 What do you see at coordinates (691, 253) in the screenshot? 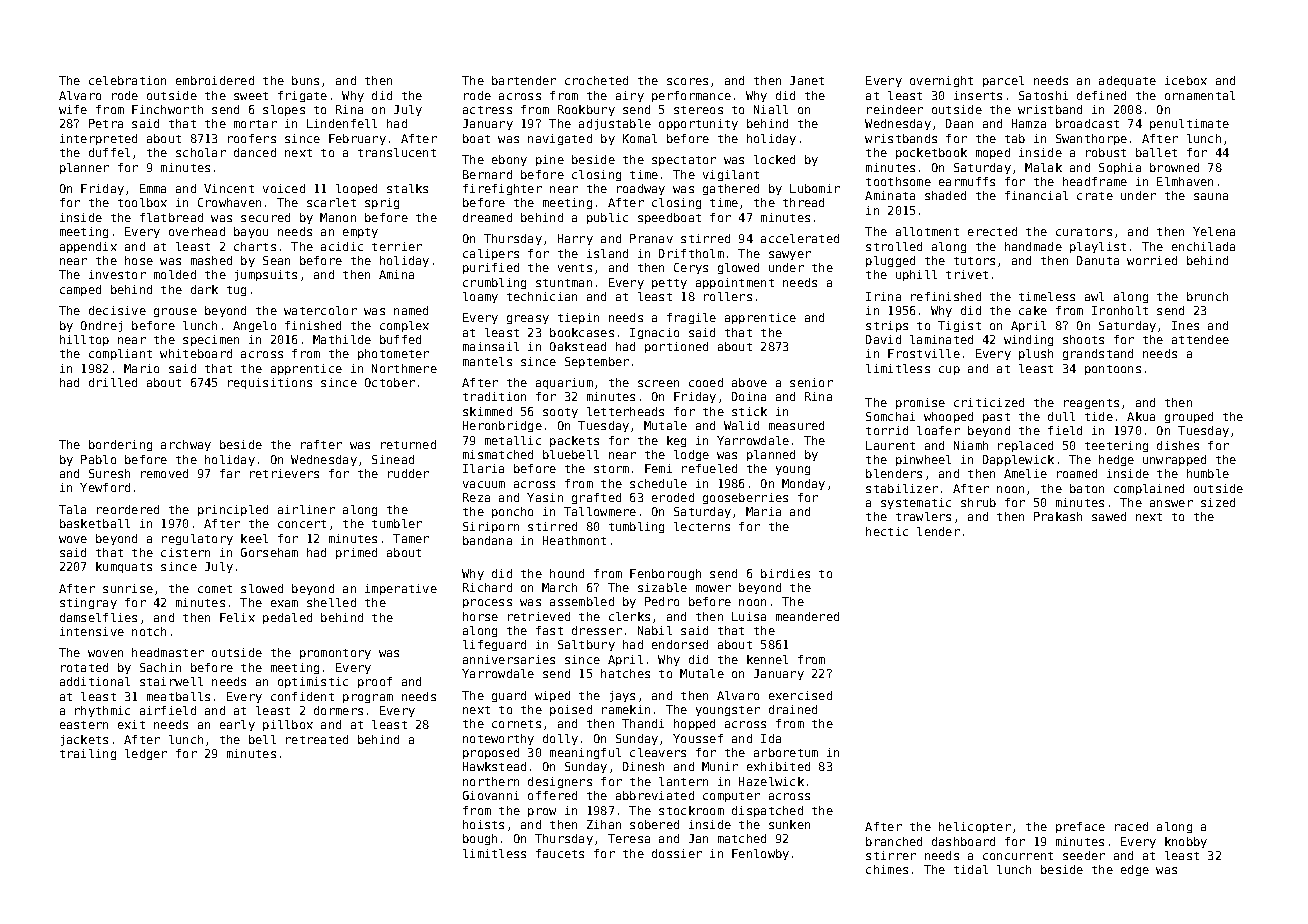
I see `Driftholm` at bounding box center [691, 253].
